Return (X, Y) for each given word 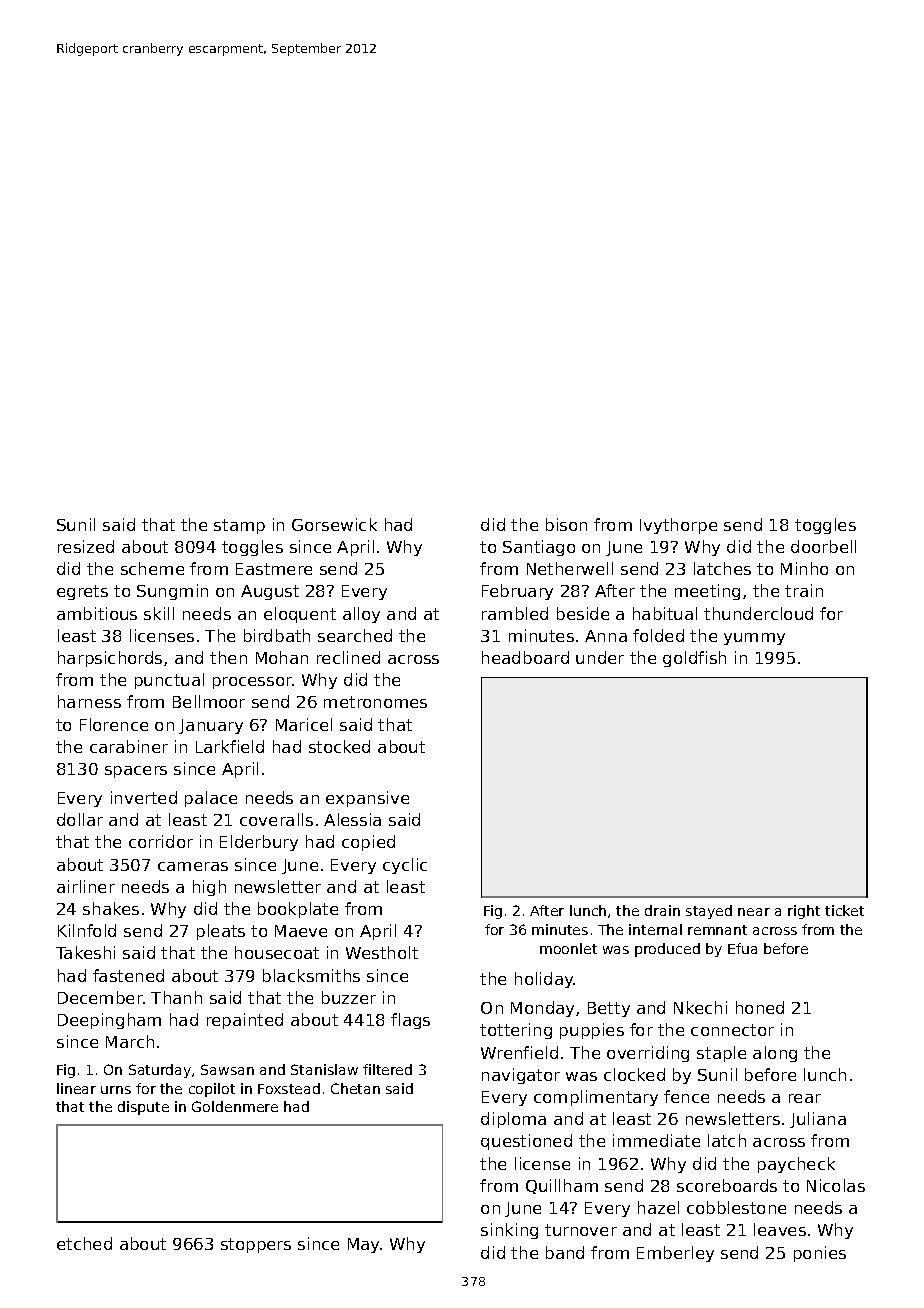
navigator (521, 1076)
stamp (239, 526)
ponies (820, 1254)
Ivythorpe (678, 526)
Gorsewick (334, 524)
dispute (143, 1108)
